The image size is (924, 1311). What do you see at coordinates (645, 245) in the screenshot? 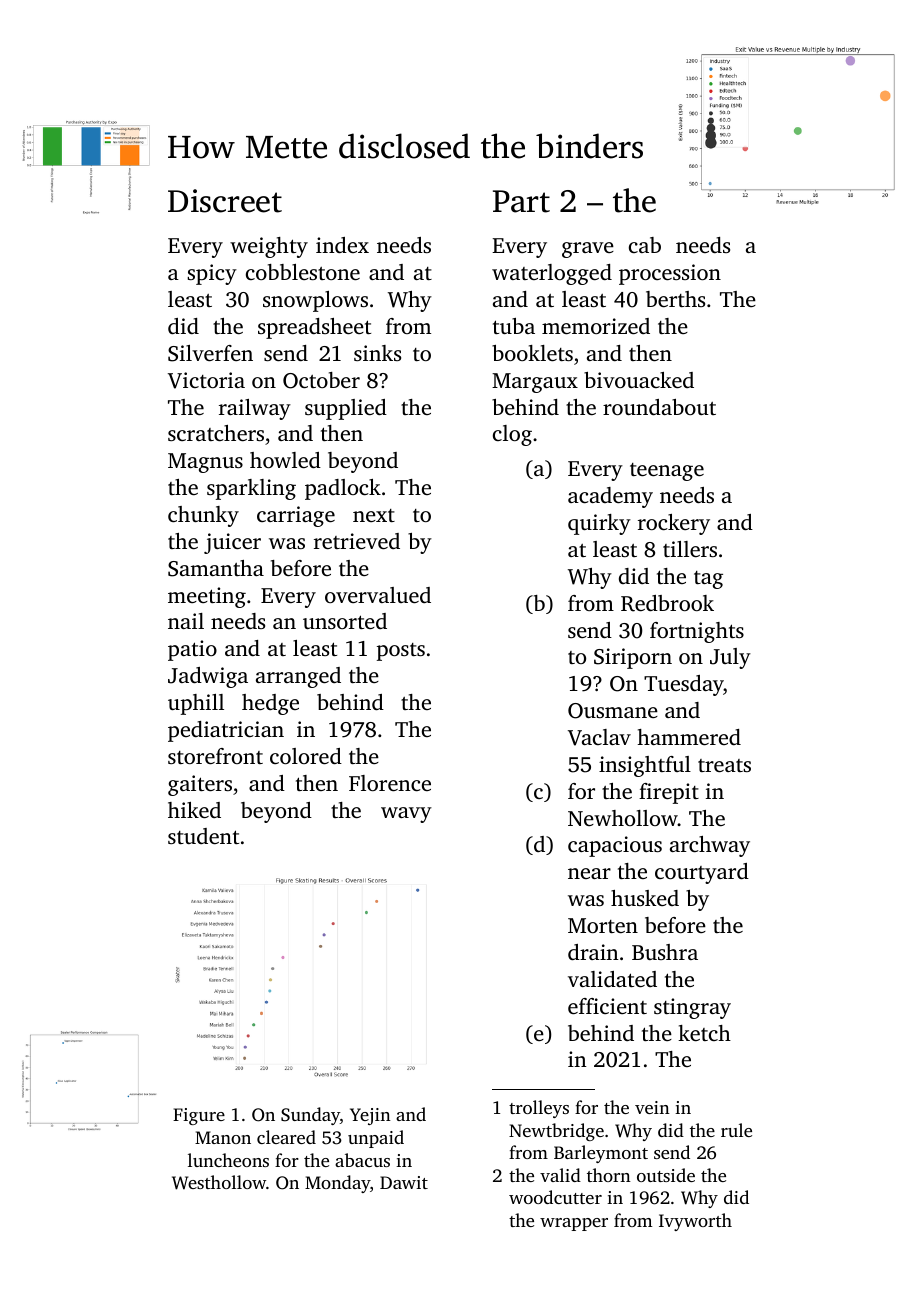
I see `cab` at bounding box center [645, 245].
